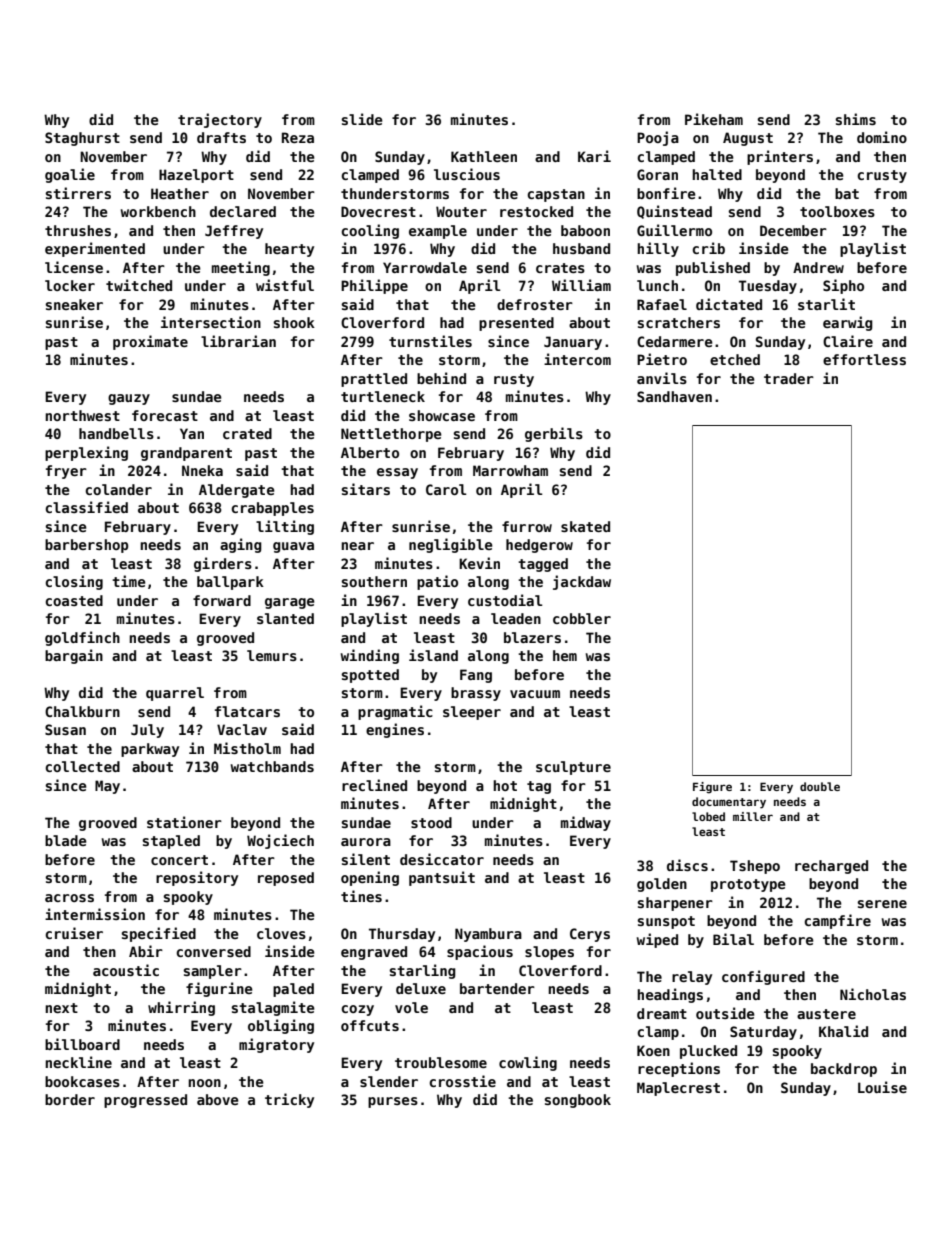 Image resolution: width=952 pixels, height=1233 pixels. I want to click on dictated, so click(729, 304).
